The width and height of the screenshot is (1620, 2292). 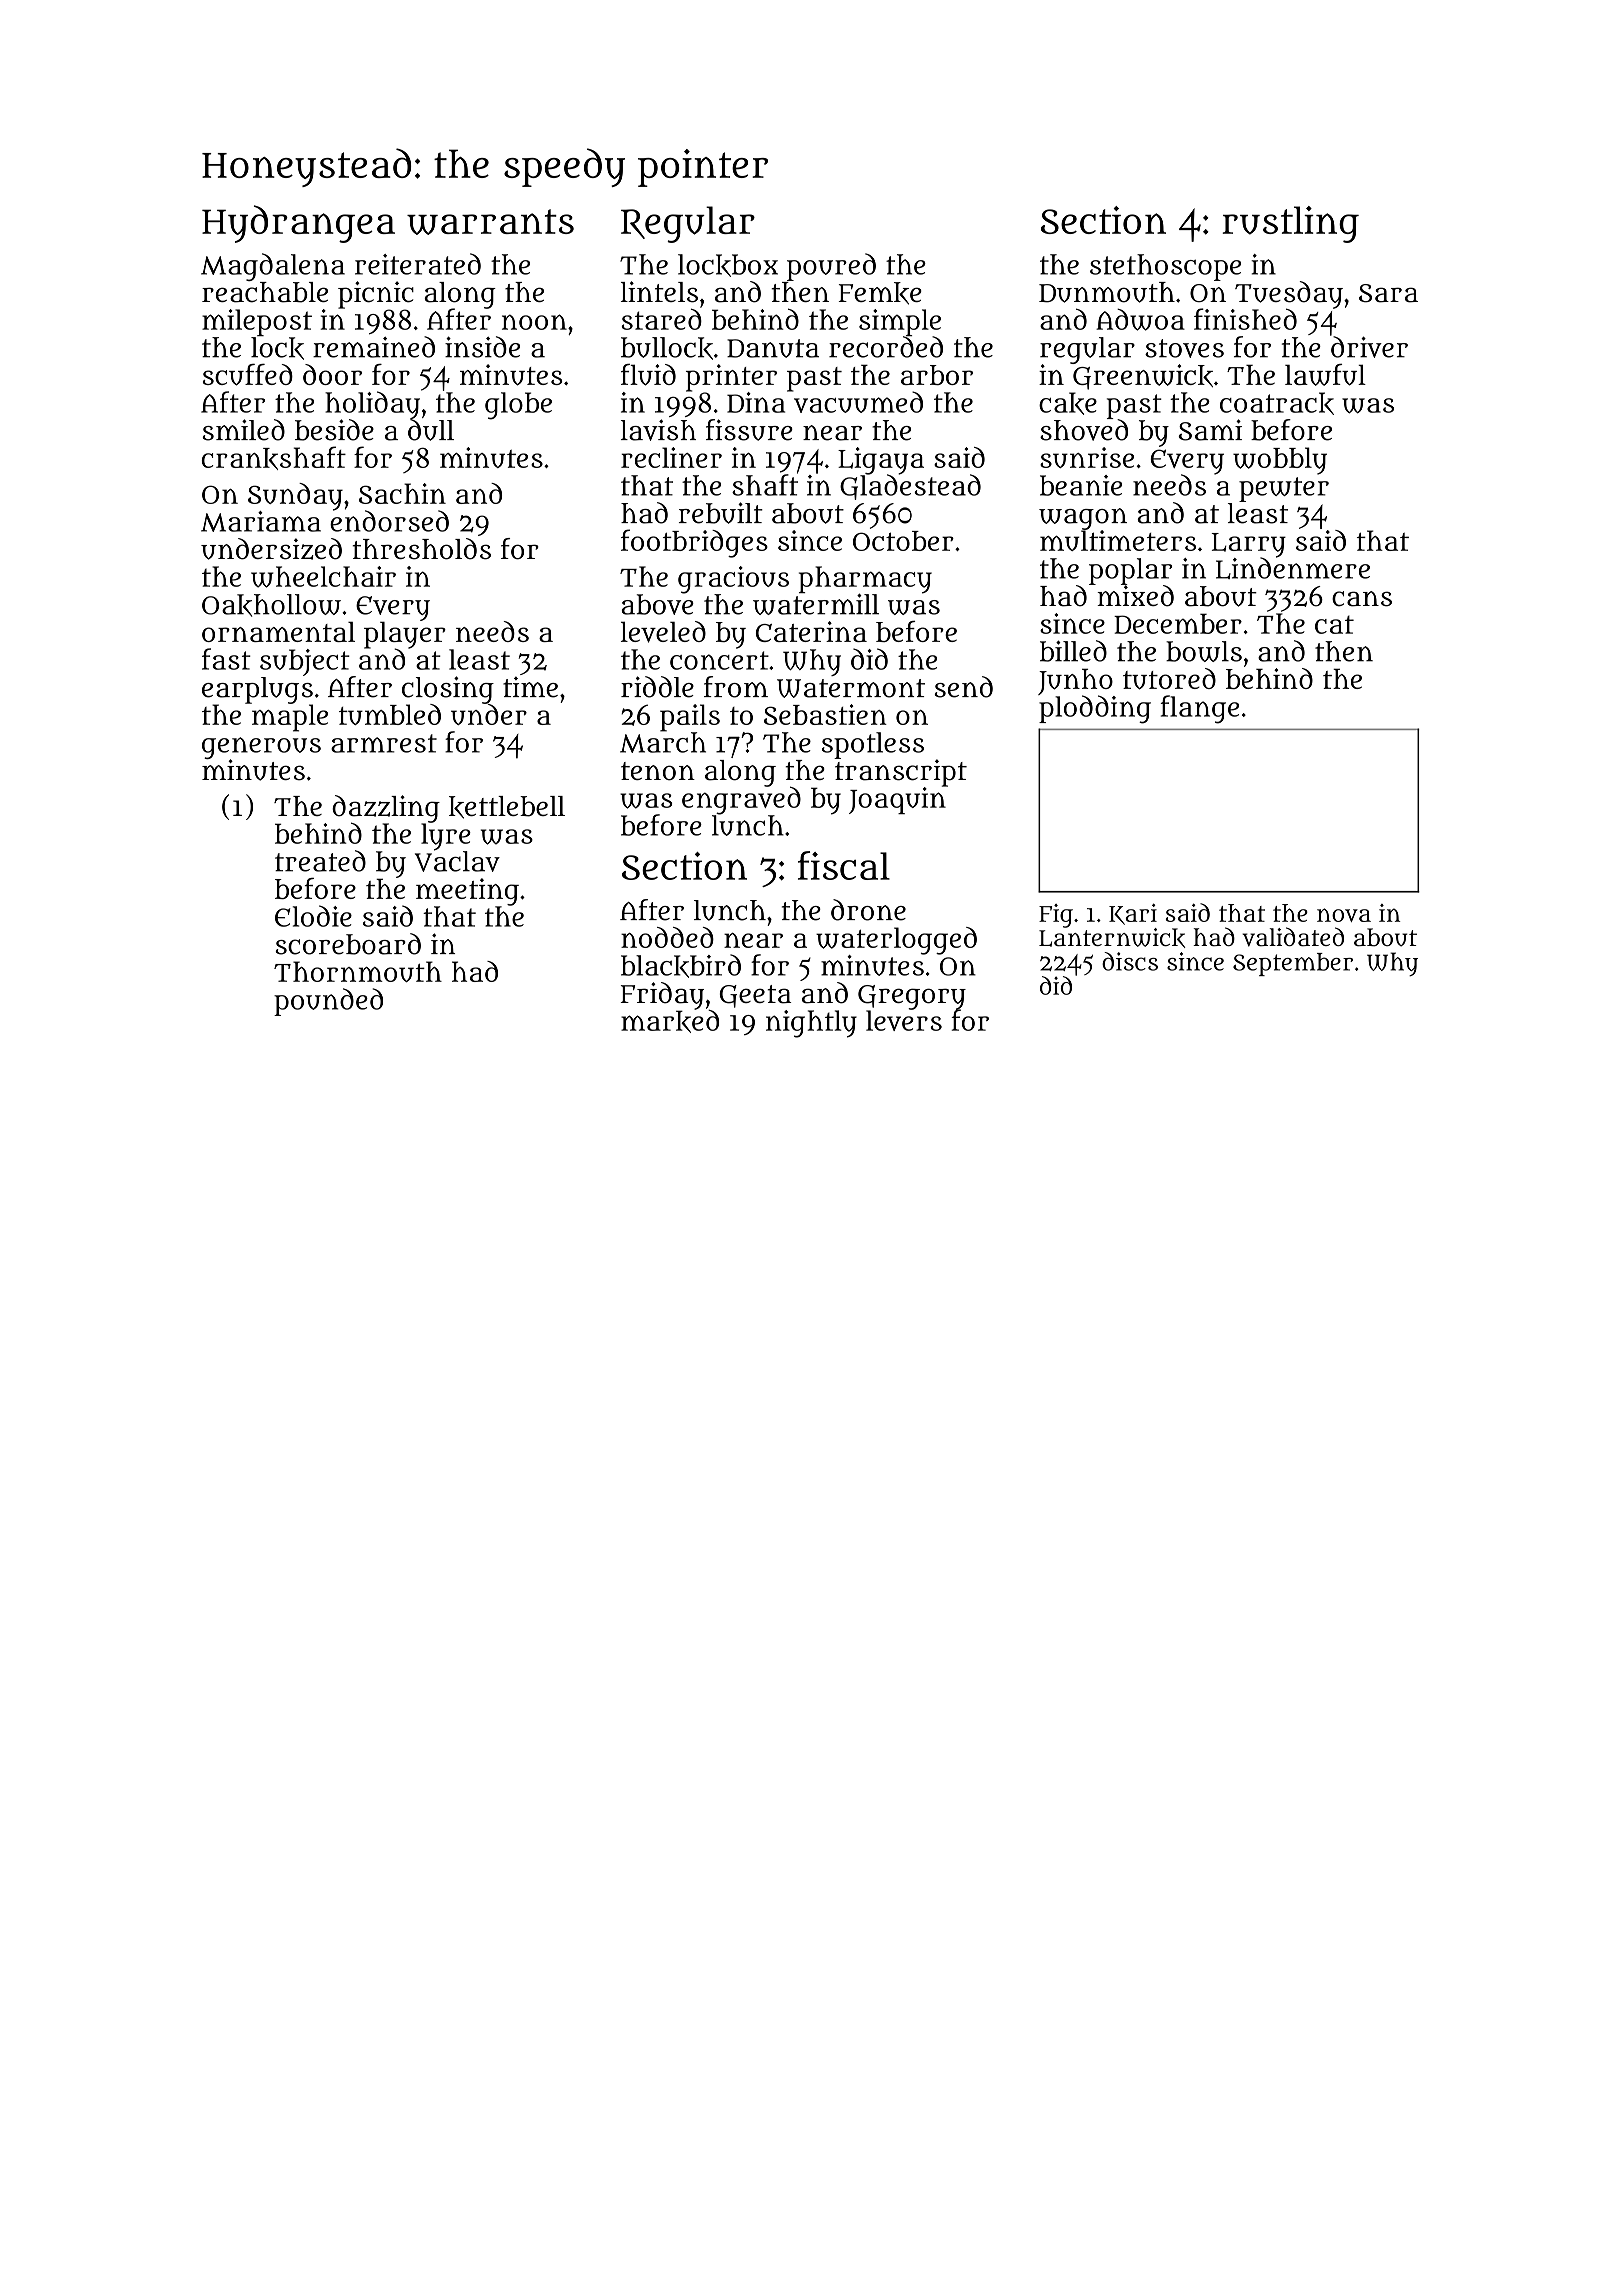 I want to click on warrants, so click(x=490, y=222).
